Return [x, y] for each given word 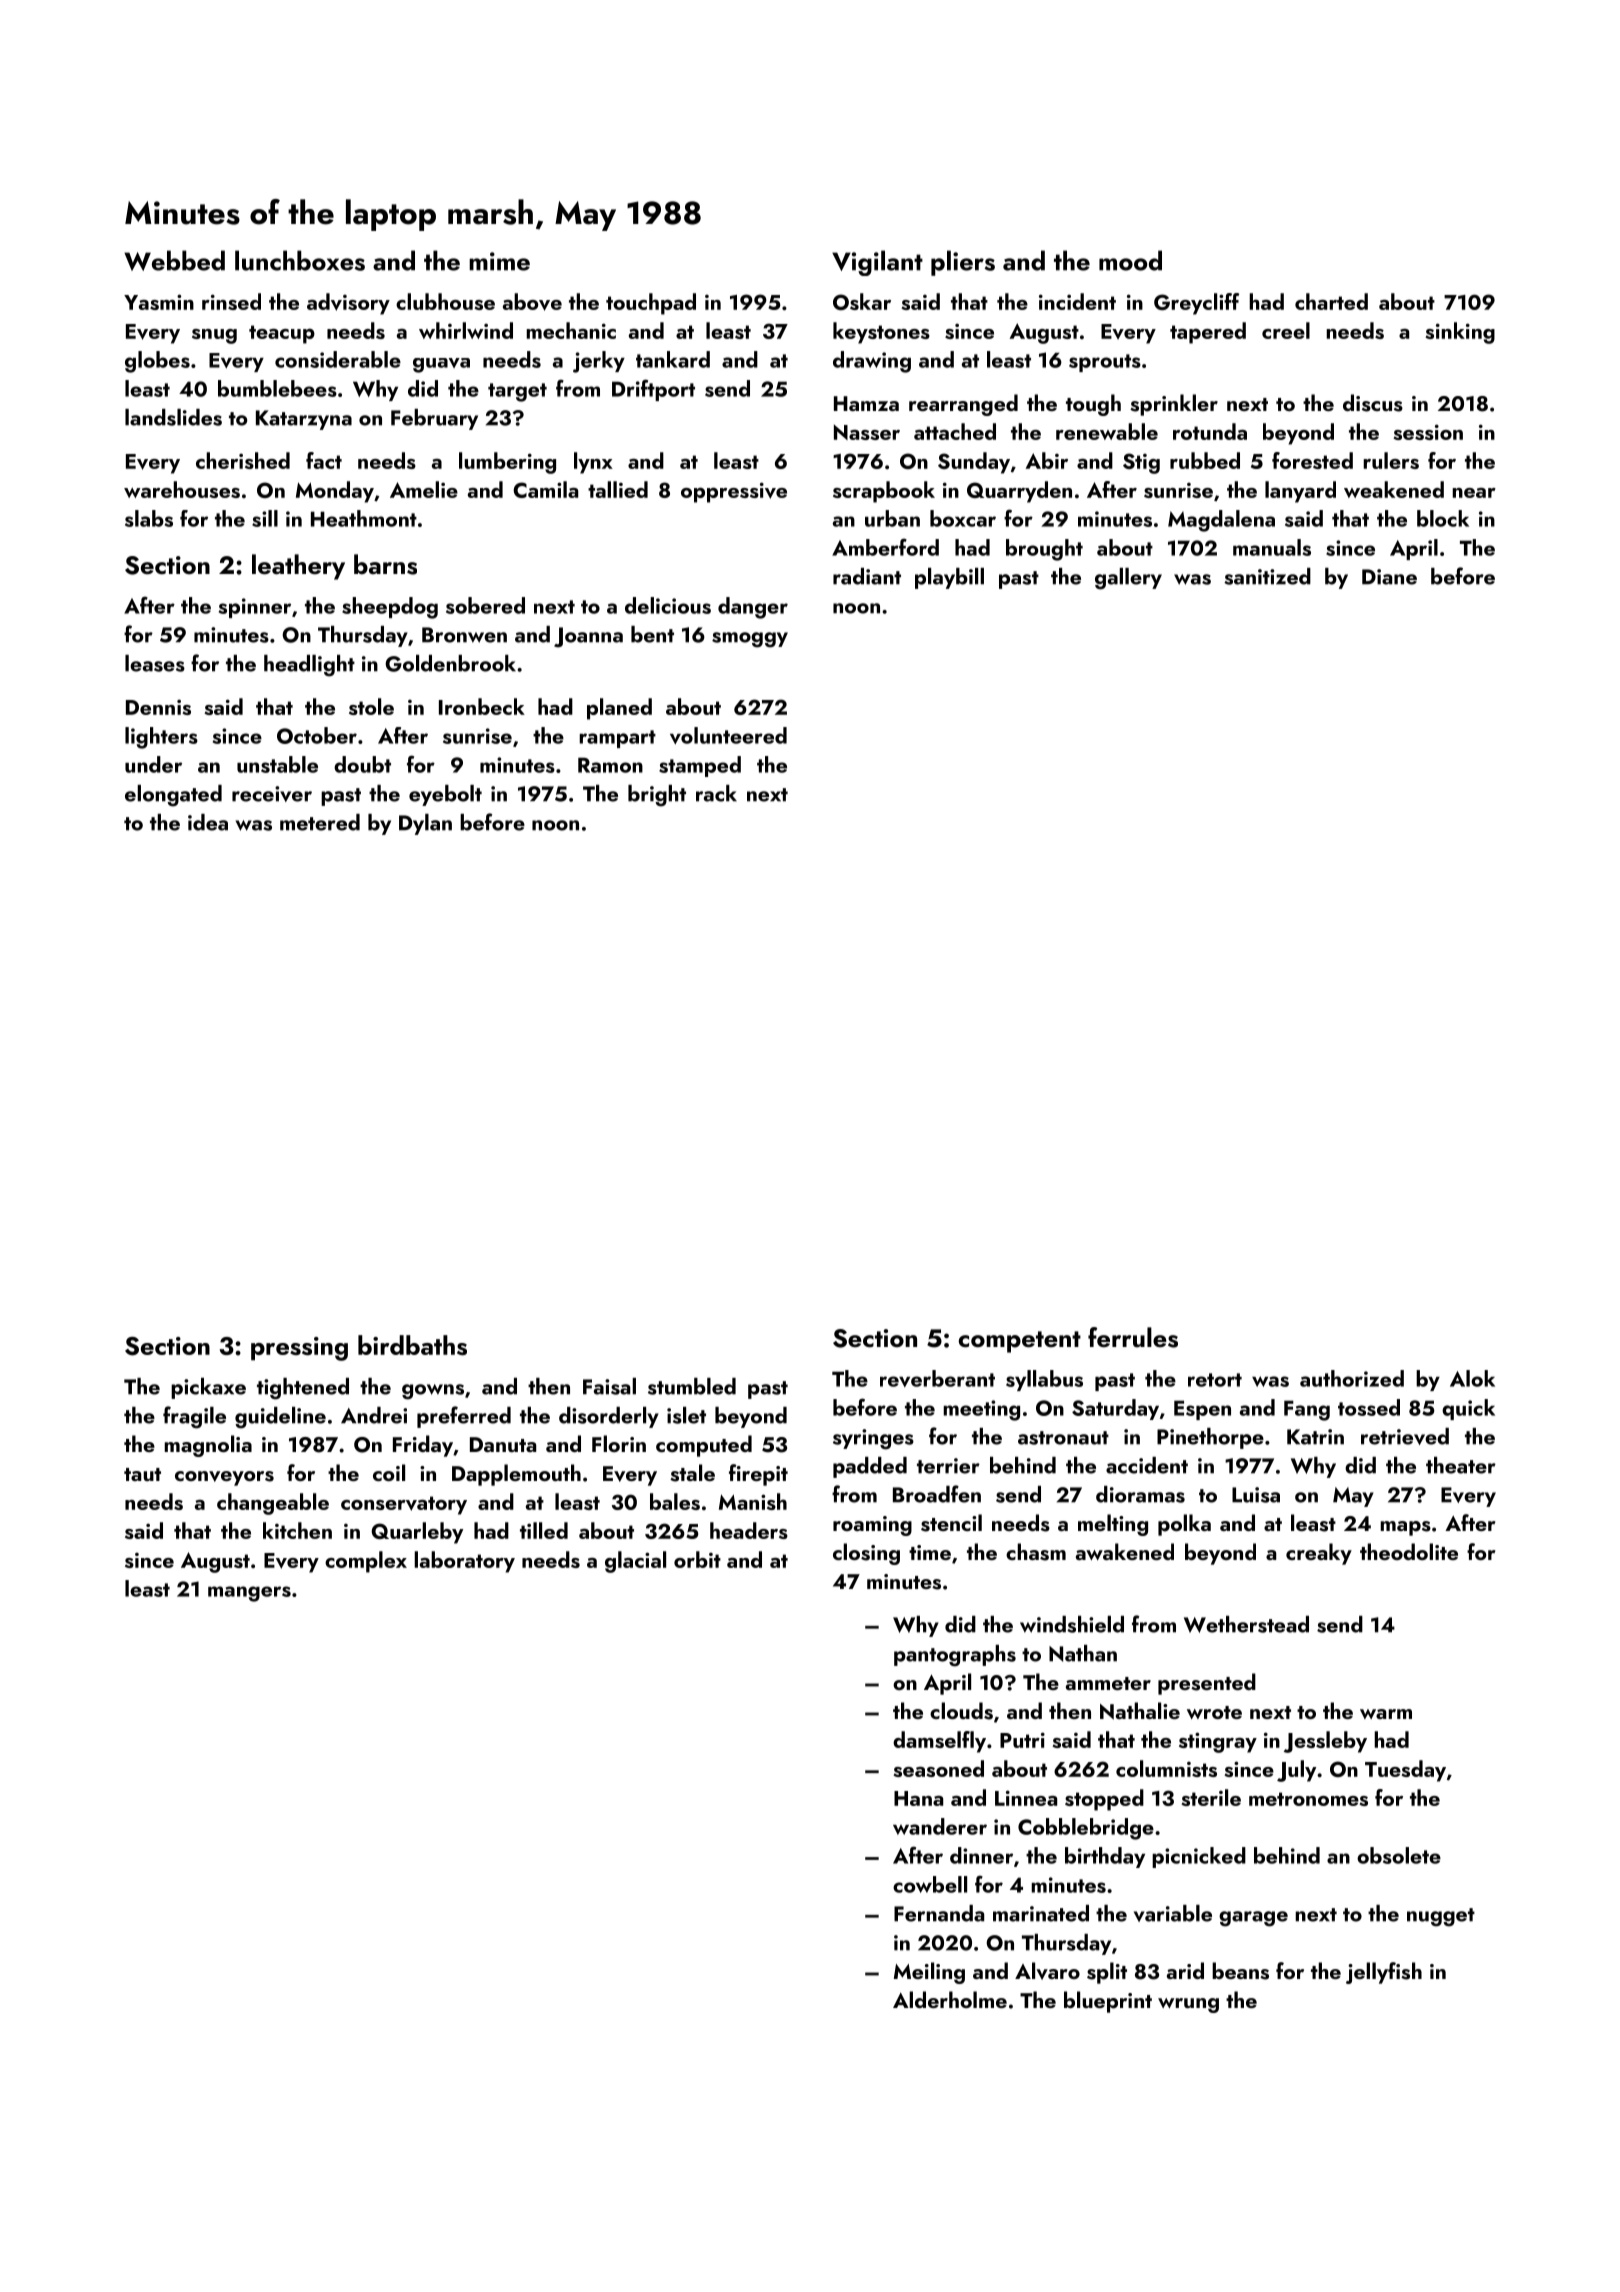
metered [320, 822]
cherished [243, 460]
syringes [873, 1439]
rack [716, 793]
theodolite [1409, 1551]
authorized [1352, 1378]
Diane [1389, 577]
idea [208, 822]
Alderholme [950, 1999]
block [1443, 518]
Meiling [929, 1973]
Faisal [609, 1386]
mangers [249, 1594]
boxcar [963, 518]
